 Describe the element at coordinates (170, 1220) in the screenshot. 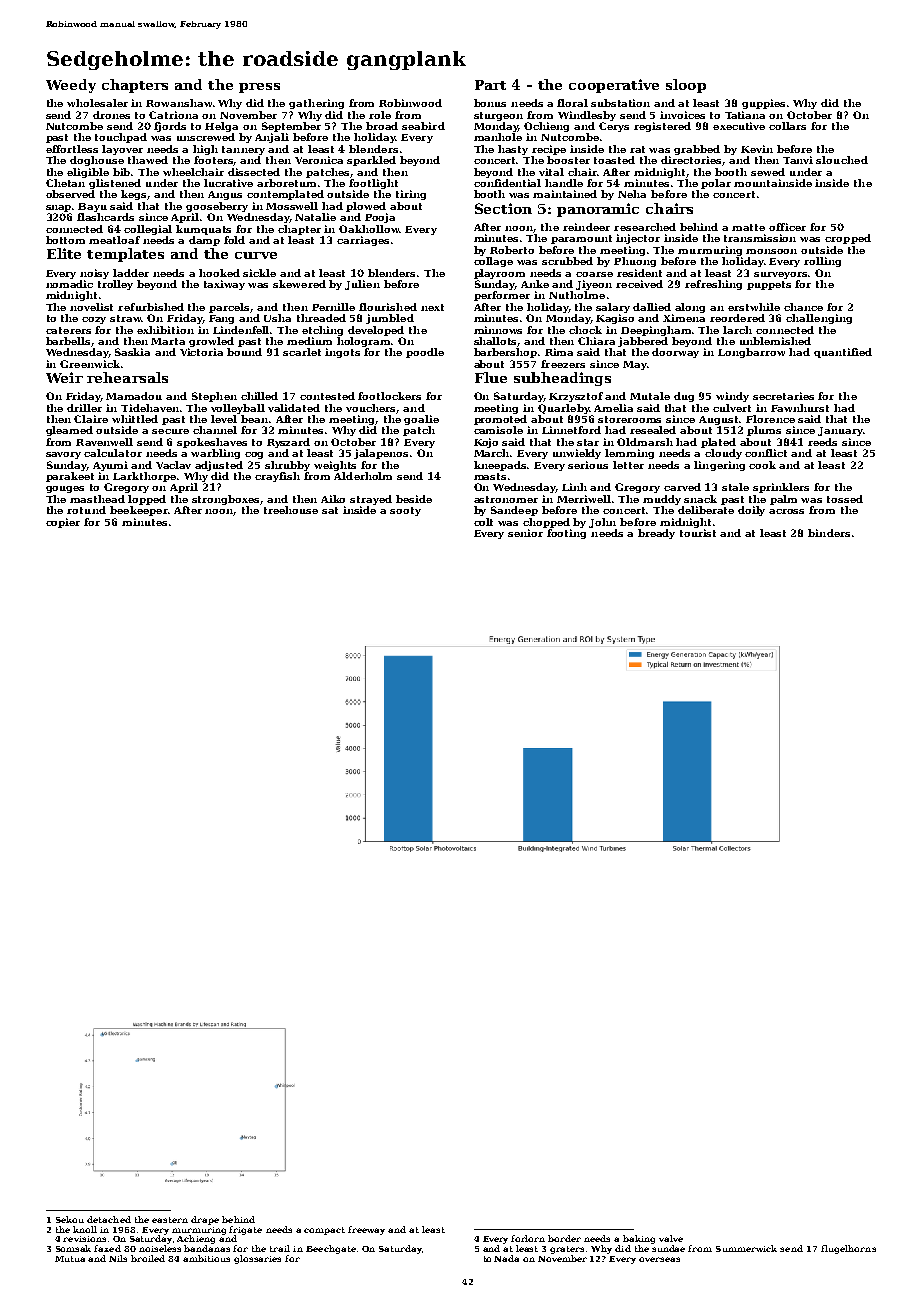

I see `eastern` at that location.
